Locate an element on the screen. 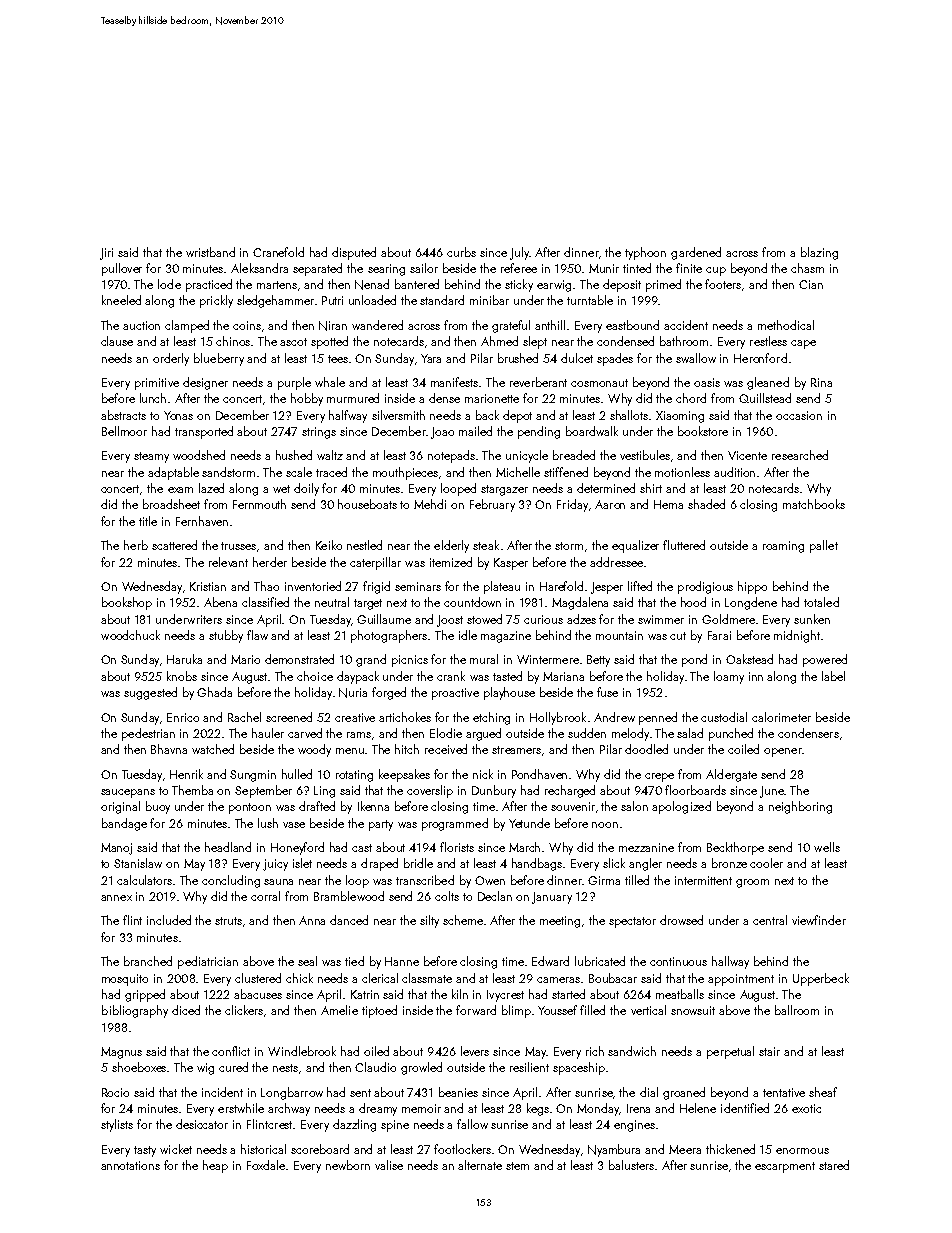 The width and height of the screenshot is (952, 1233). Henrik is located at coordinates (186, 774).
